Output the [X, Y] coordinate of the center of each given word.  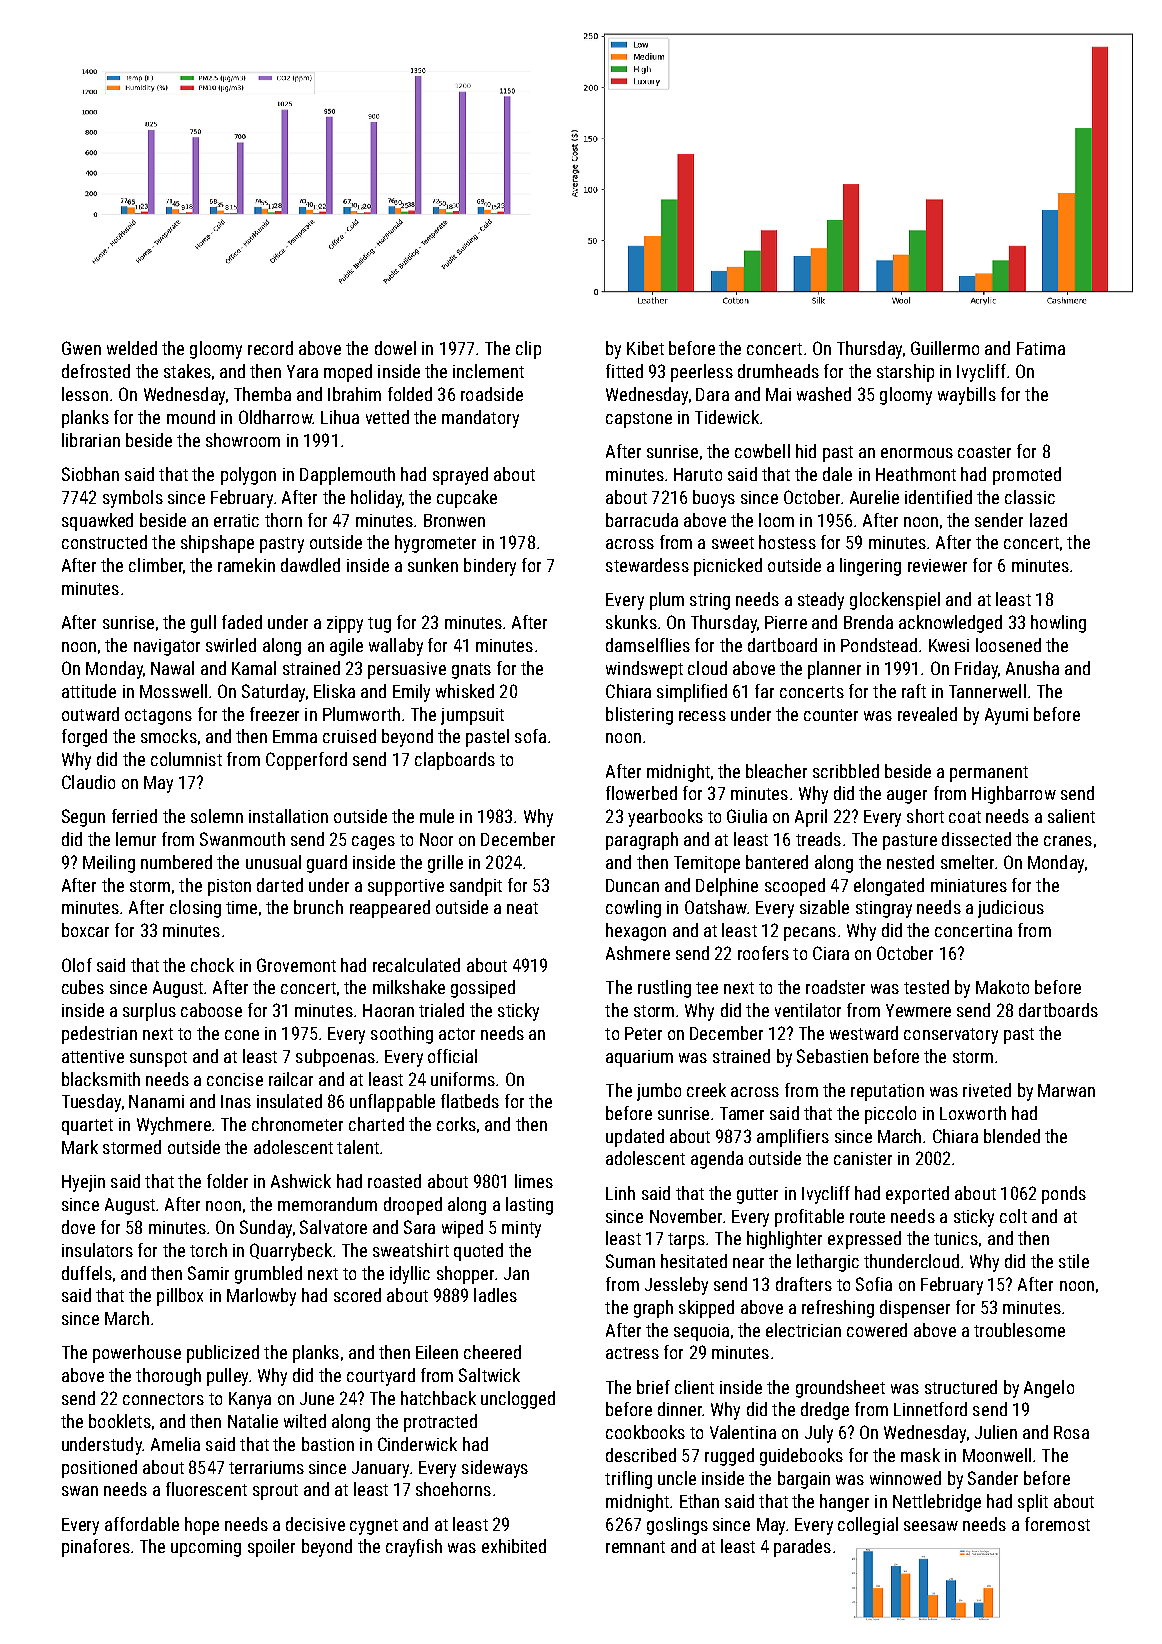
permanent [989, 774]
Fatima [1041, 348]
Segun [83, 818]
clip [528, 350]
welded [132, 348]
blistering [639, 716]
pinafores [96, 1548]
